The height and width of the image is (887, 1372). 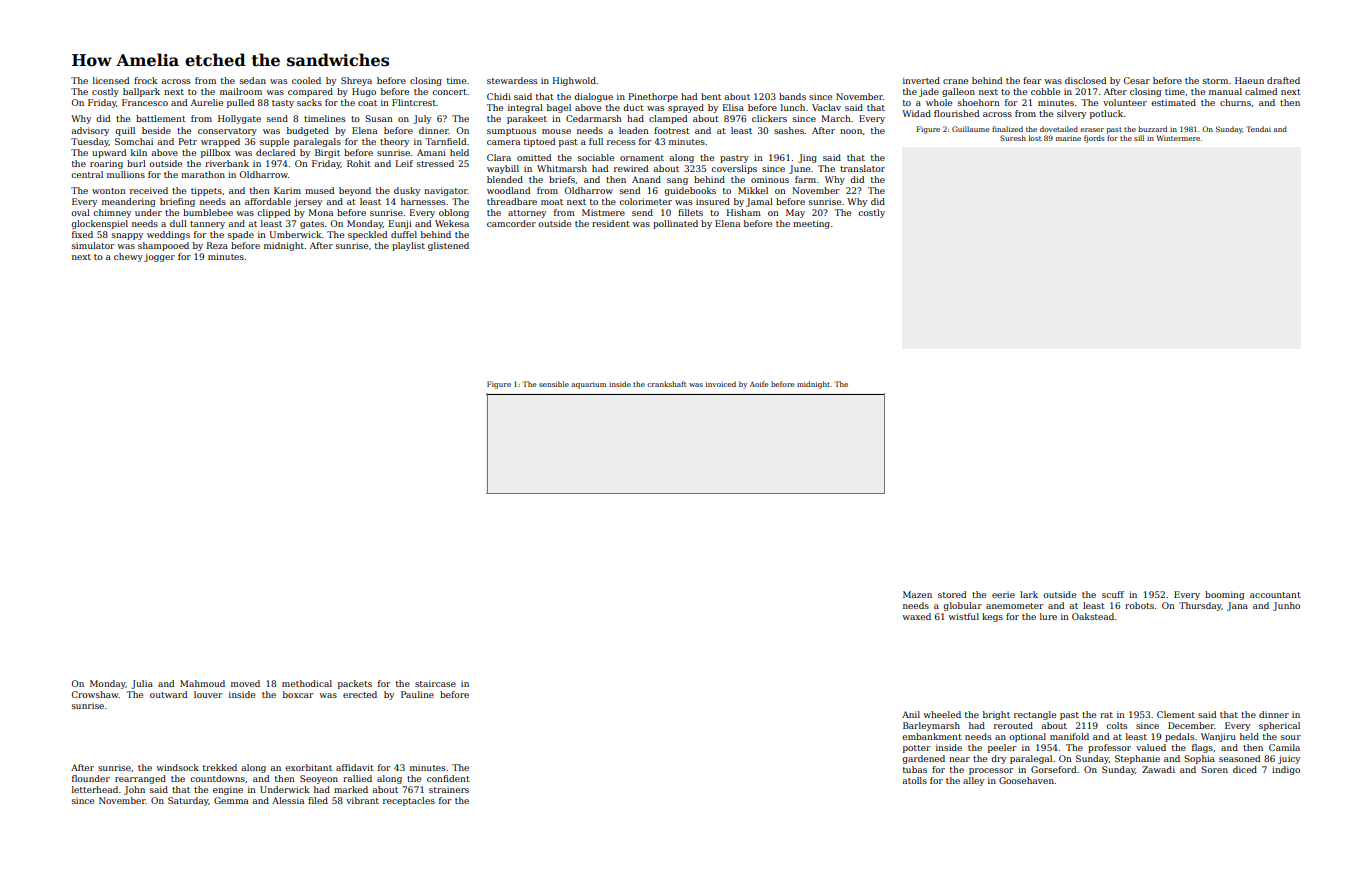 What do you see at coordinates (759, 384) in the image?
I see `Aoife` at bounding box center [759, 384].
